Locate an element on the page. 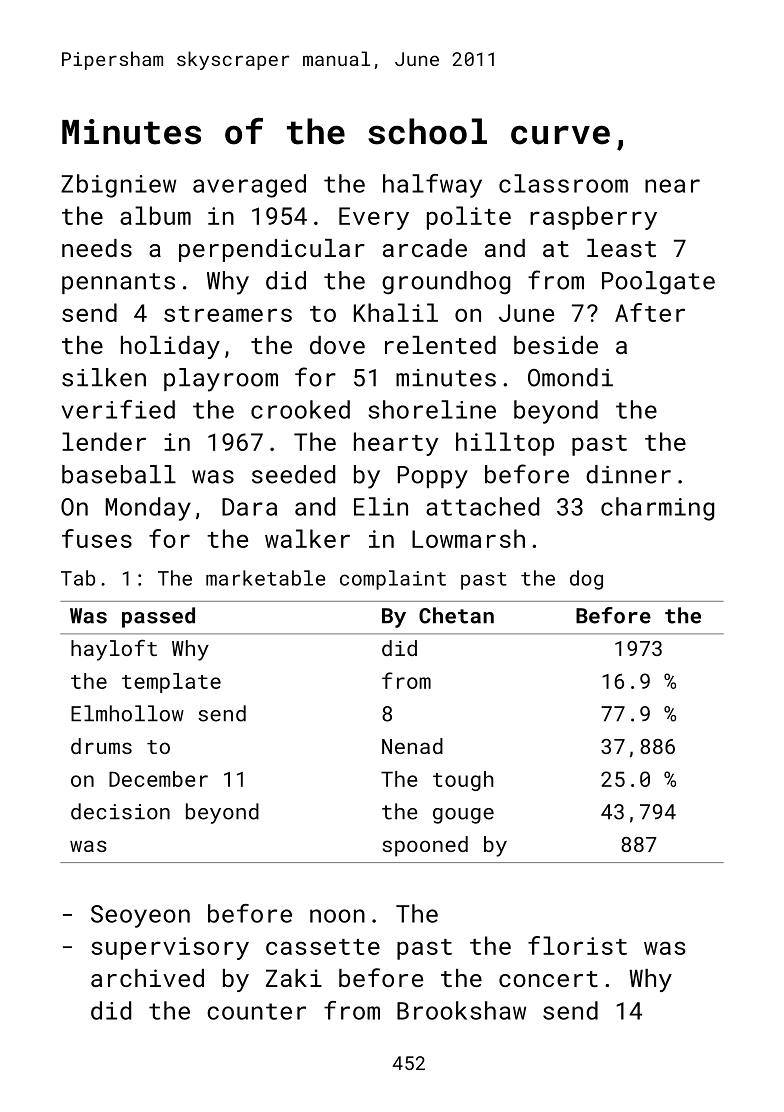 The width and height of the document is (784, 1112). Nenad is located at coordinates (412, 746).
